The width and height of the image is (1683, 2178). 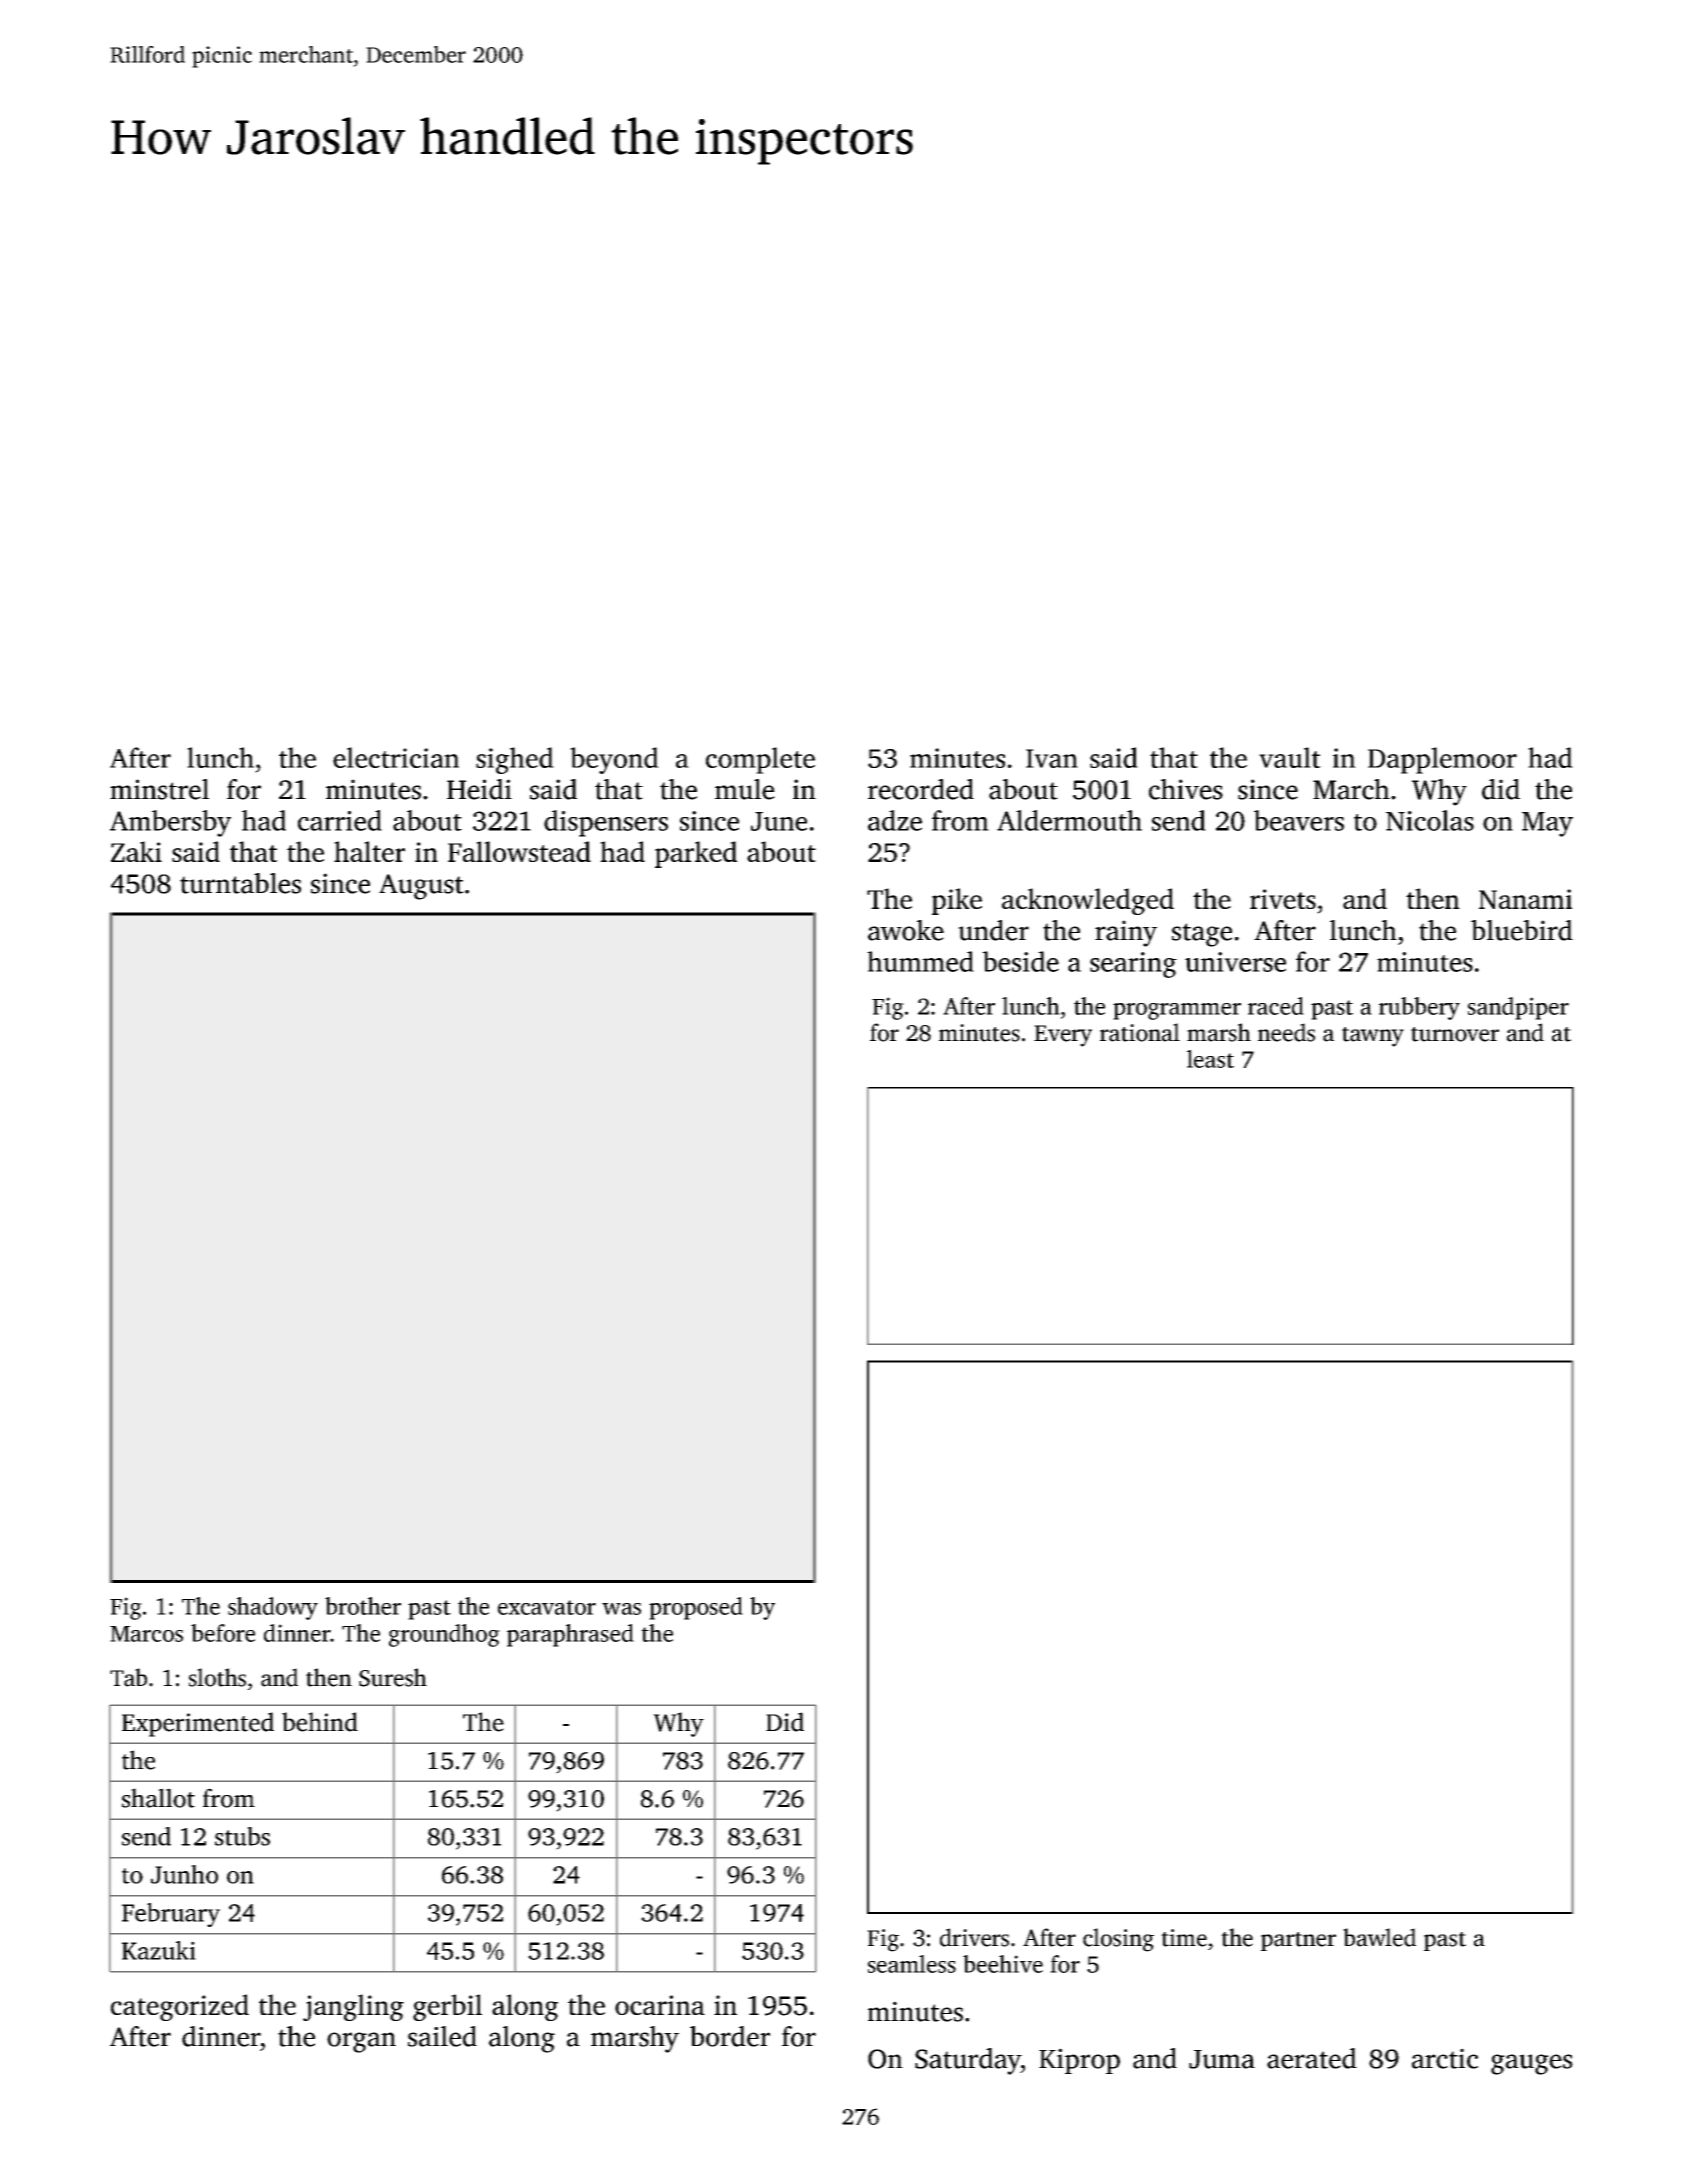 What do you see at coordinates (1286, 1032) in the image?
I see `needs` at bounding box center [1286, 1032].
